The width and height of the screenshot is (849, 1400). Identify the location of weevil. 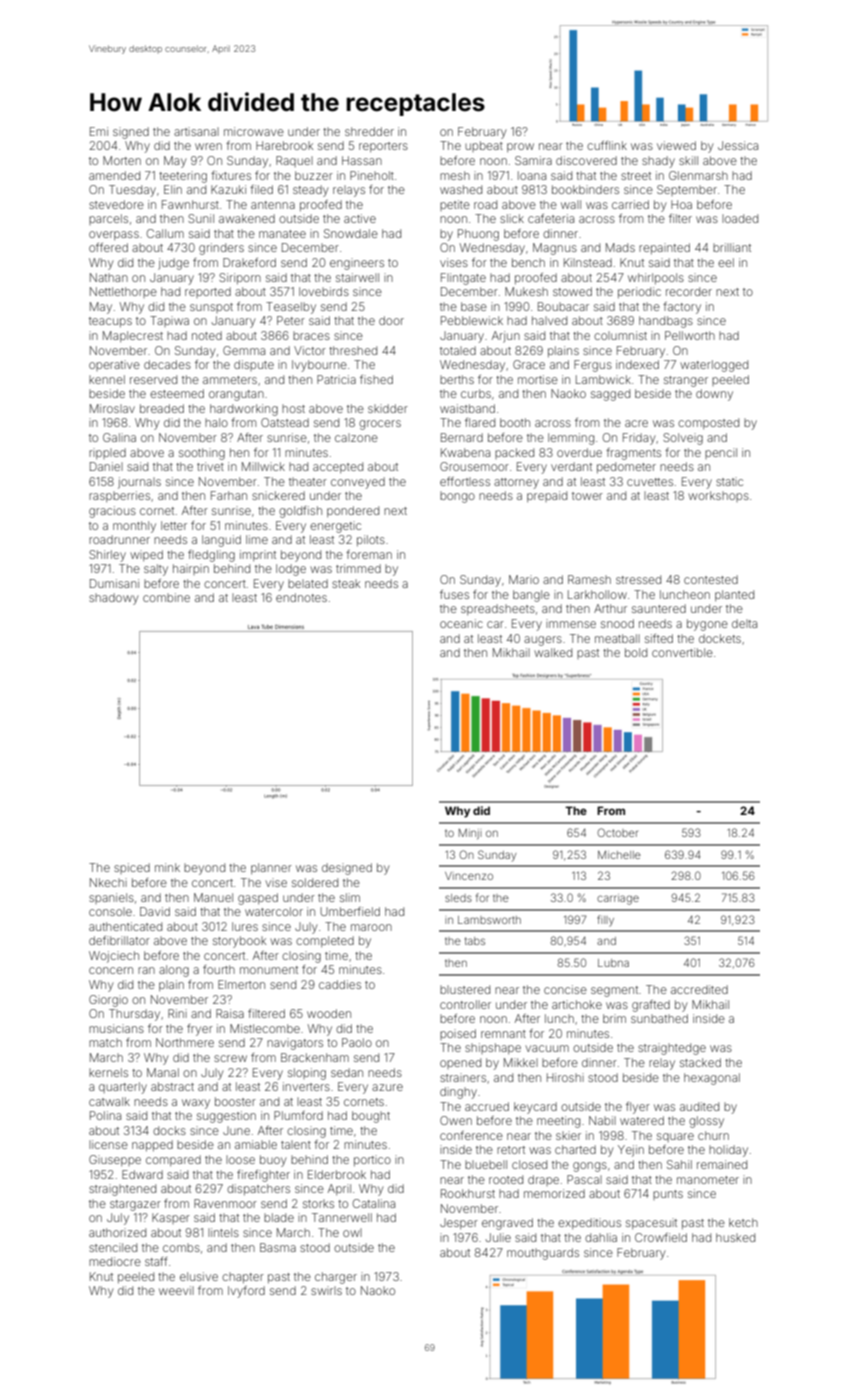
(176, 1290).
